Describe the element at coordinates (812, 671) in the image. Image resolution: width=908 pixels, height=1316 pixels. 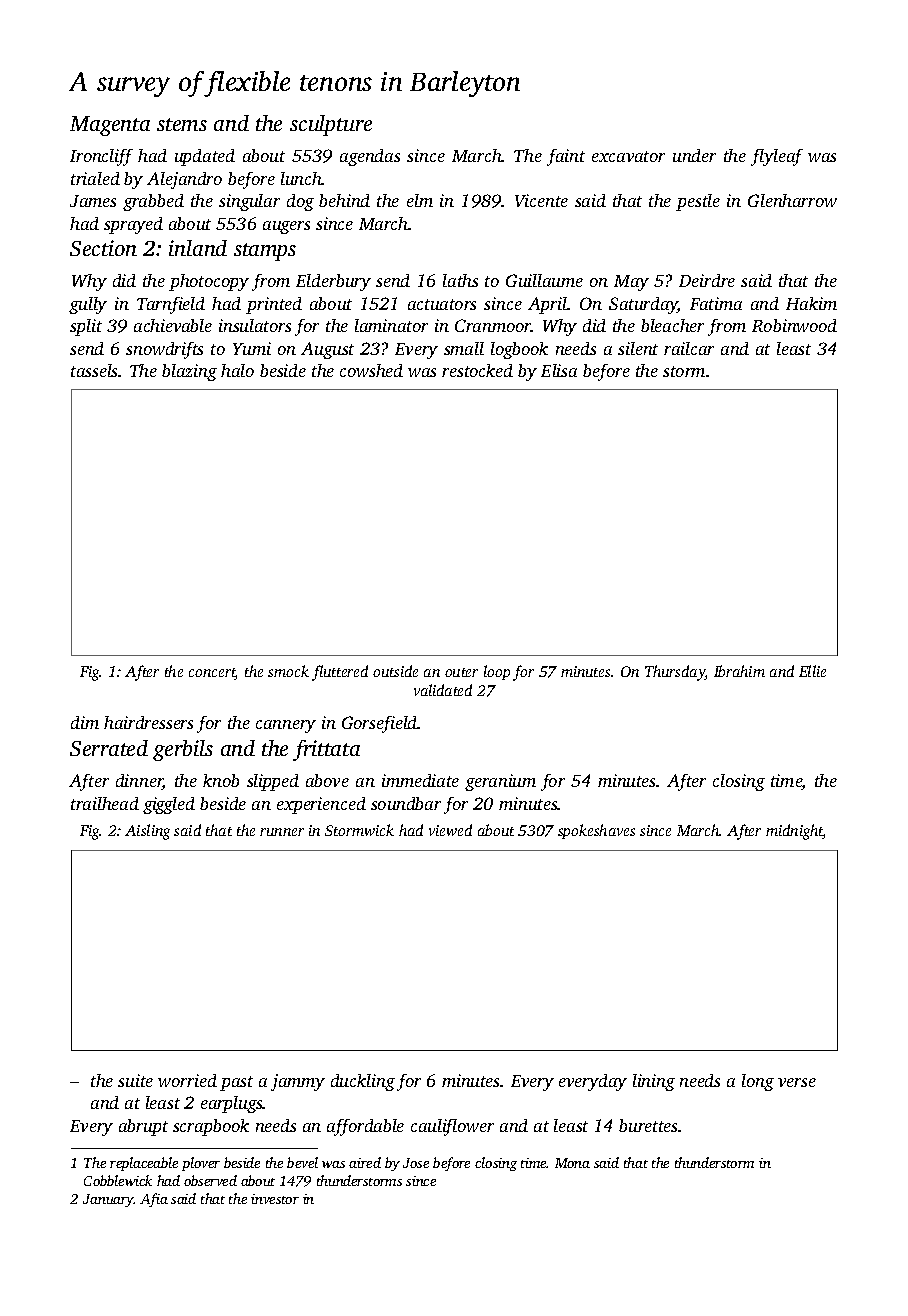
I see `Ellie` at that location.
